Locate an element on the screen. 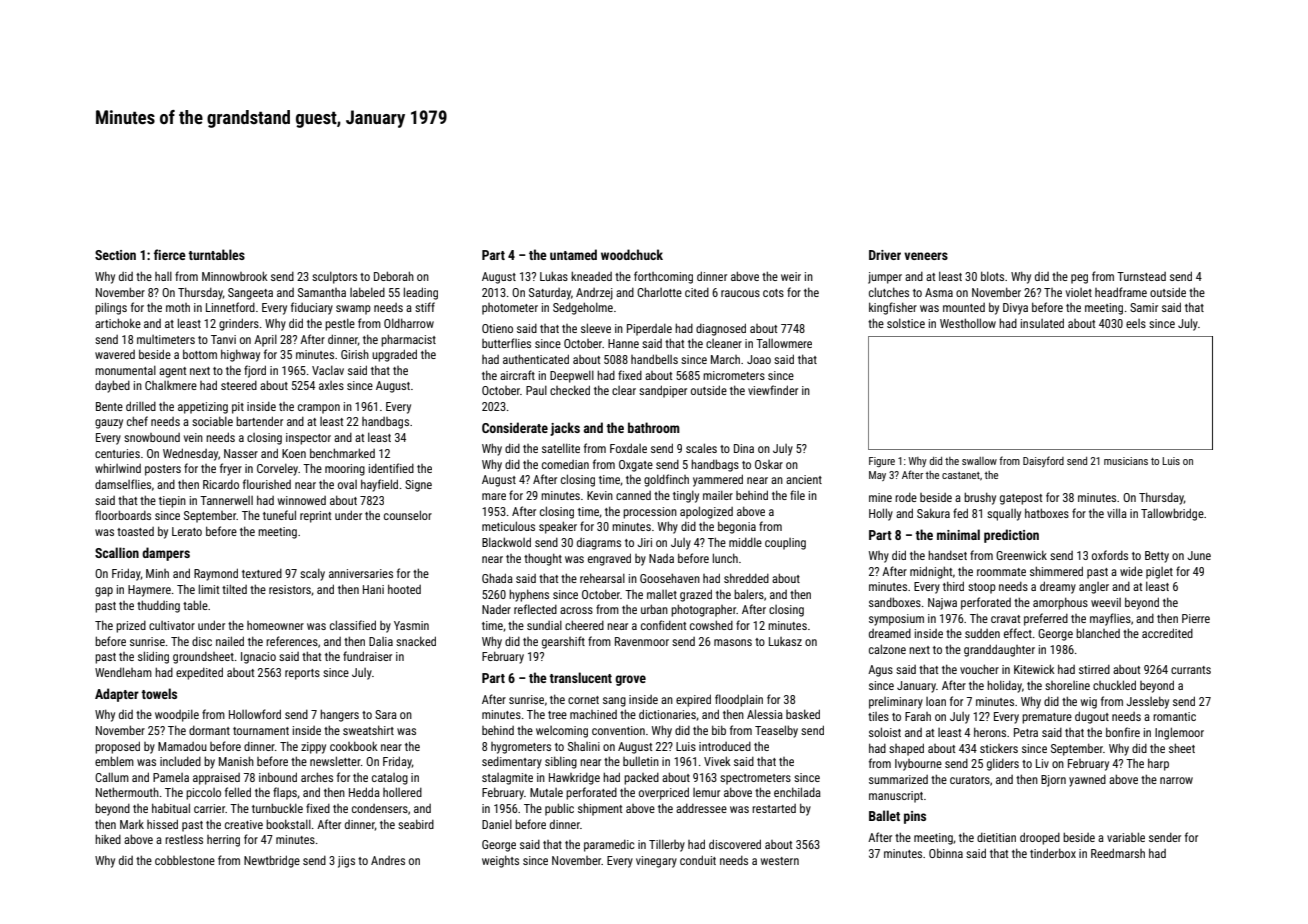 This screenshot has width=1308, height=924. Daniel is located at coordinates (497, 824).
